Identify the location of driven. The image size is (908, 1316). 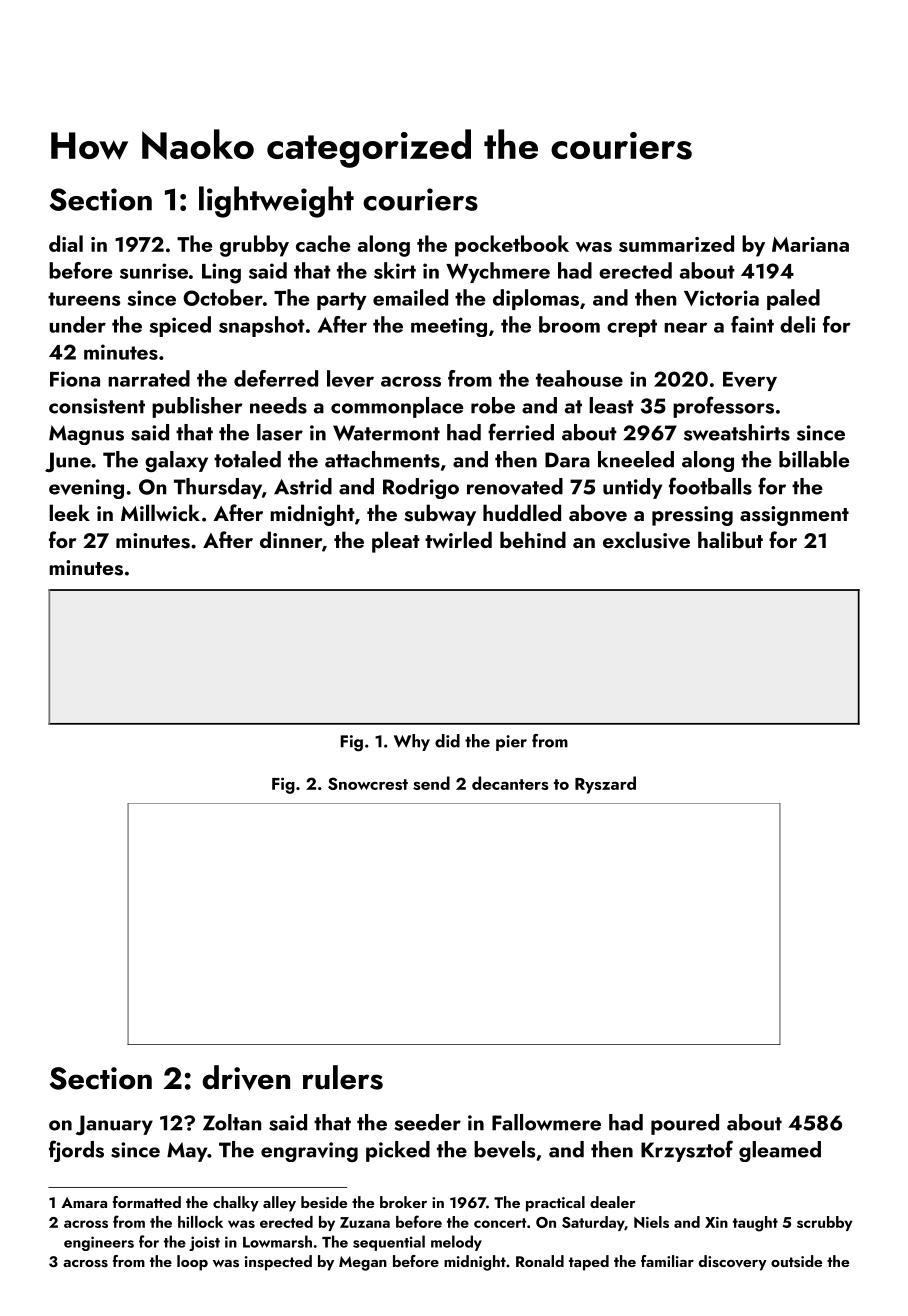
(246, 1077).
